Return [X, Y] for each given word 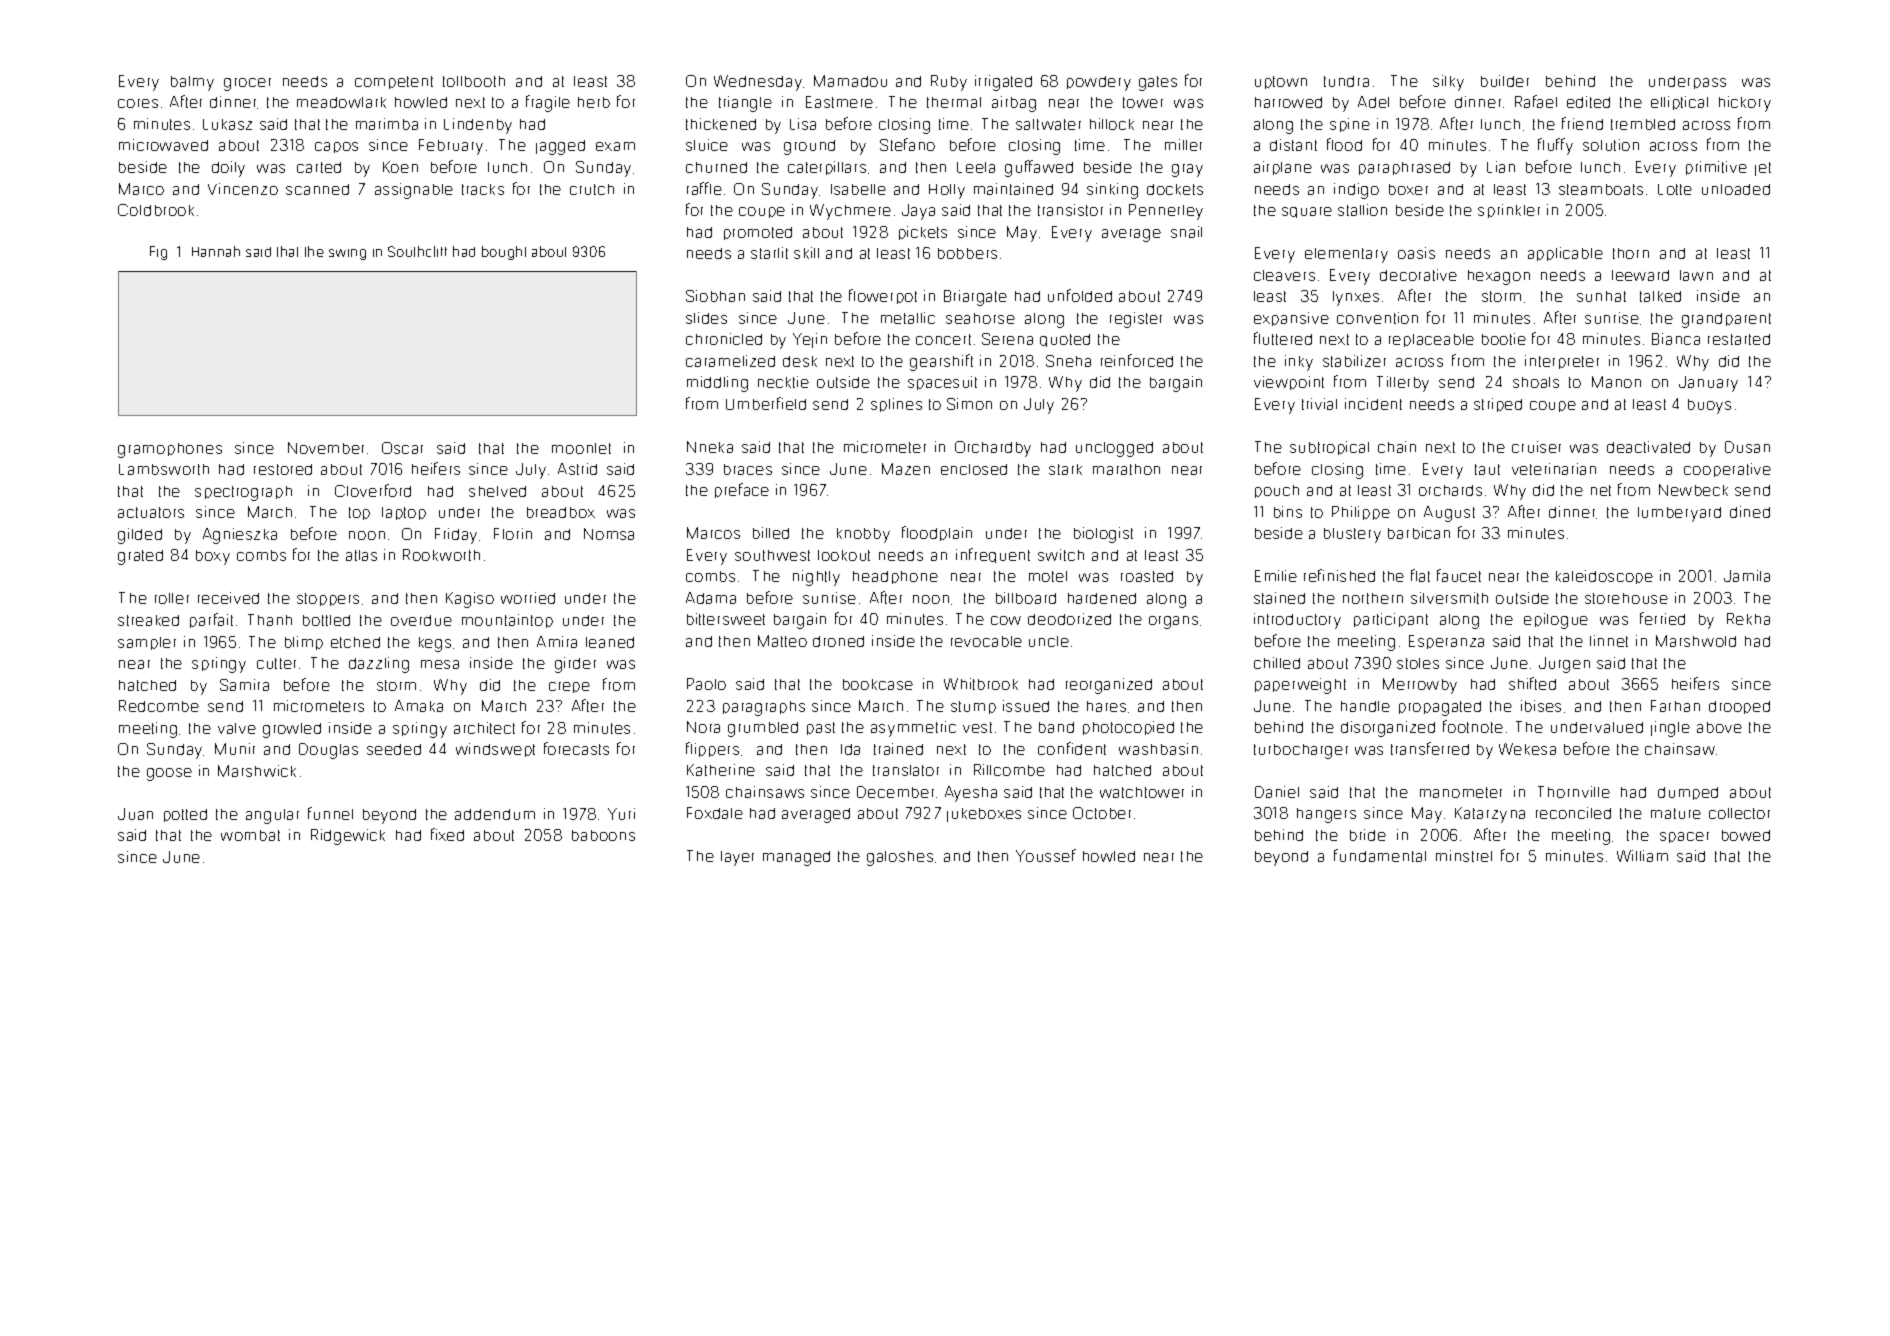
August [1449, 514]
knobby [863, 535]
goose [169, 774]
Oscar [402, 448]
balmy [192, 83]
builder [1505, 81]
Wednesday [758, 83]
